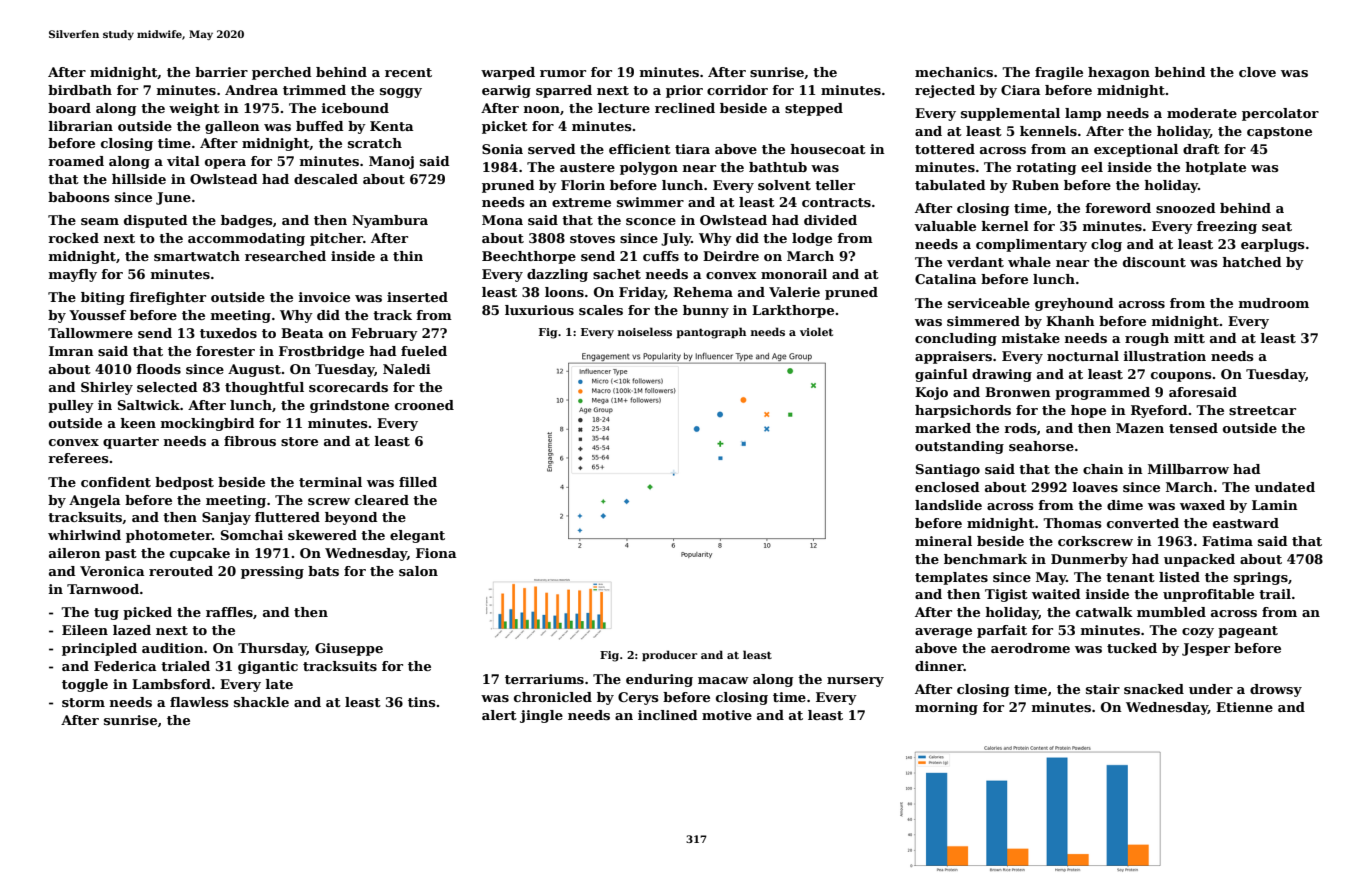 The width and height of the screenshot is (1372, 887). I want to click on polygon, so click(649, 168).
